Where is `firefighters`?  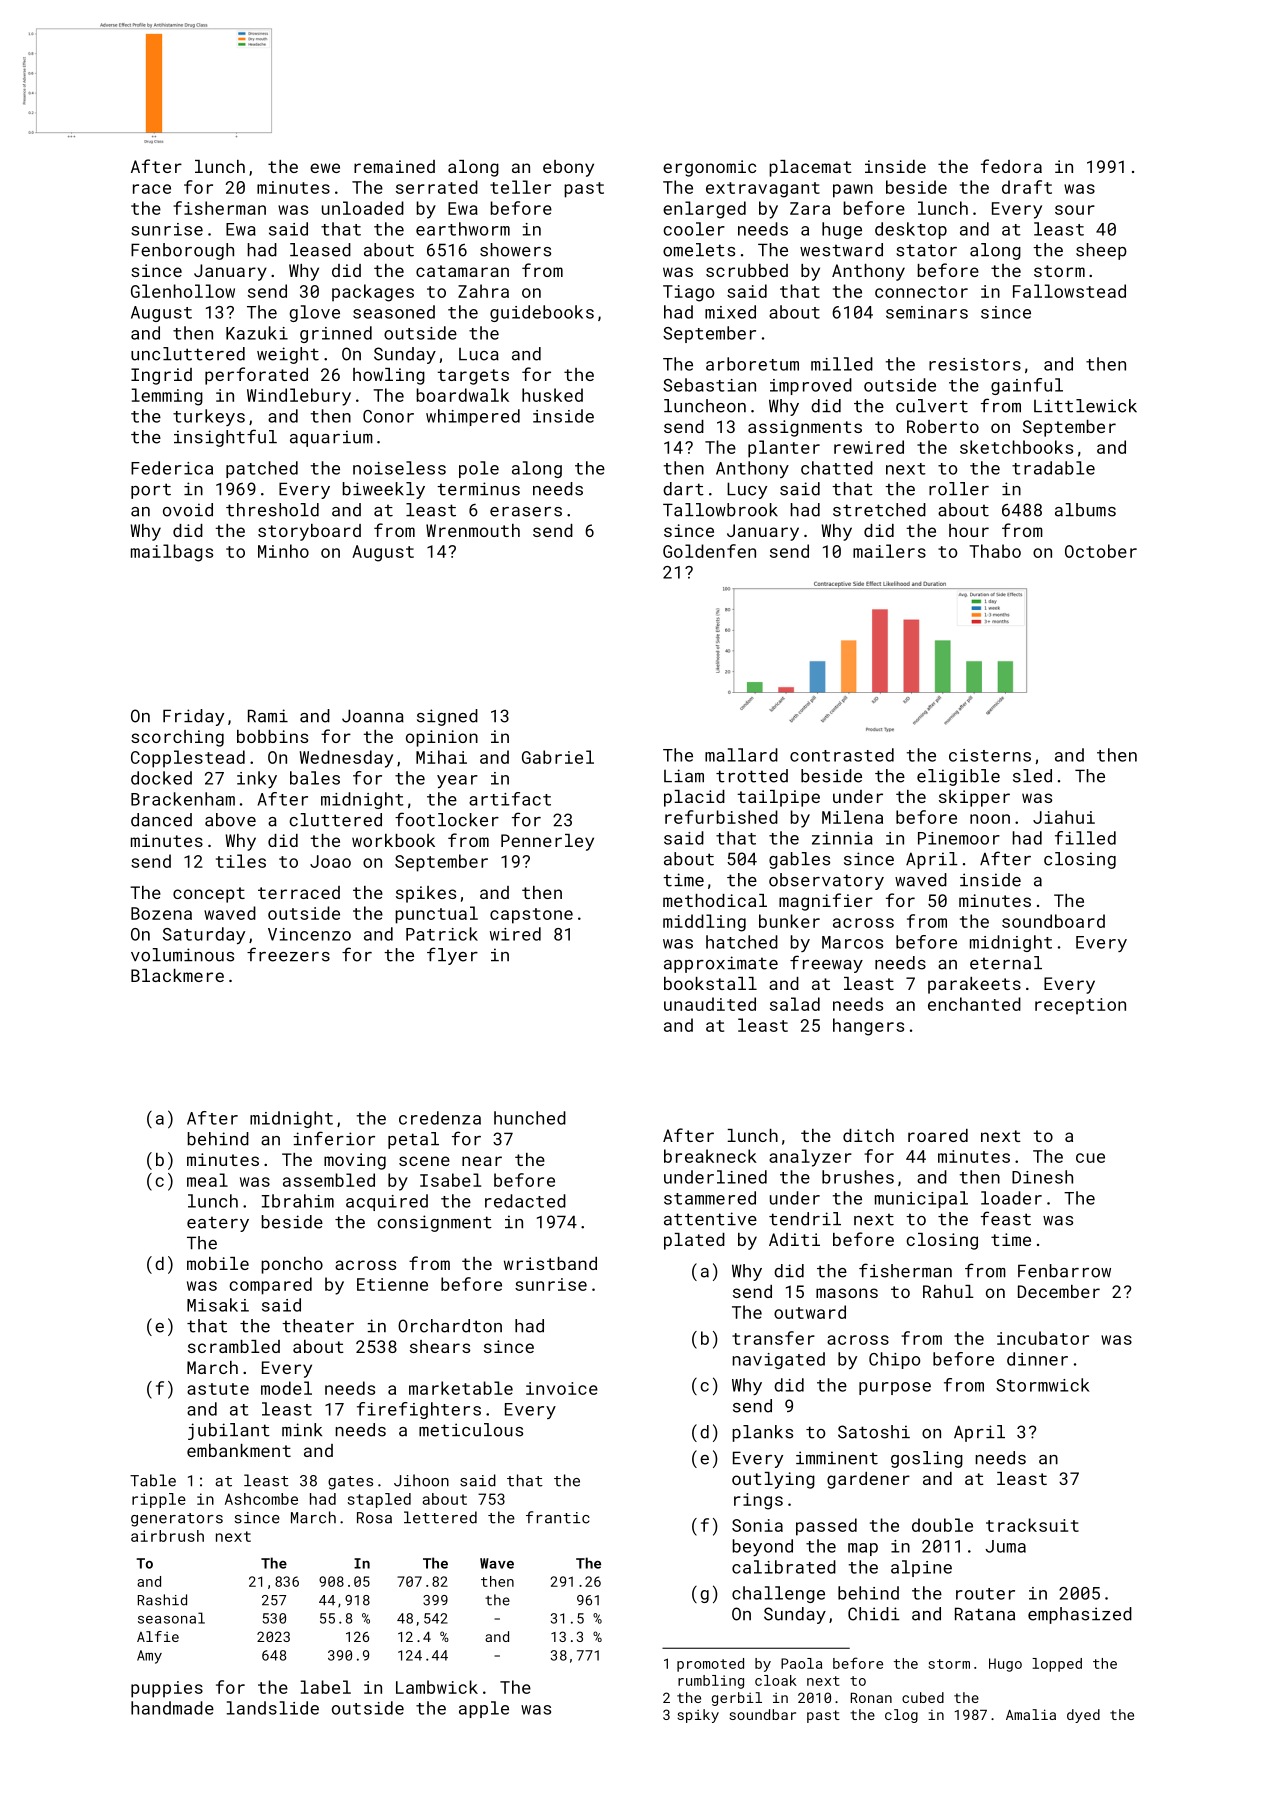 firefighters is located at coordinates (419, 1410).
